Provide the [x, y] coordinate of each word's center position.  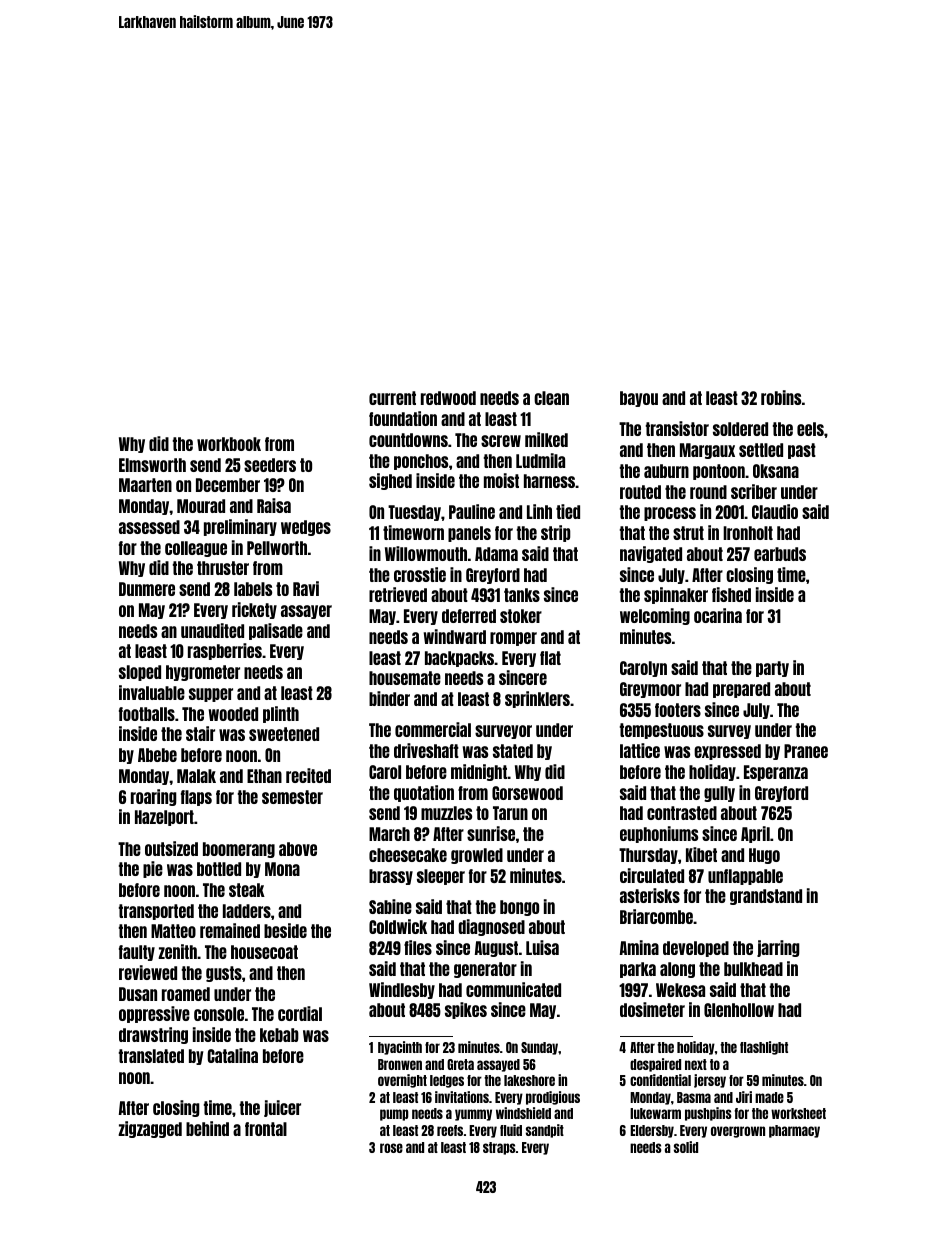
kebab [279, 1035]
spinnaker [676, 595]
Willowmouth [426, 553]
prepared [741, 690]
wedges [306, 528]
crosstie [420, 574]
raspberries [225, 651]
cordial [300, 1013]
